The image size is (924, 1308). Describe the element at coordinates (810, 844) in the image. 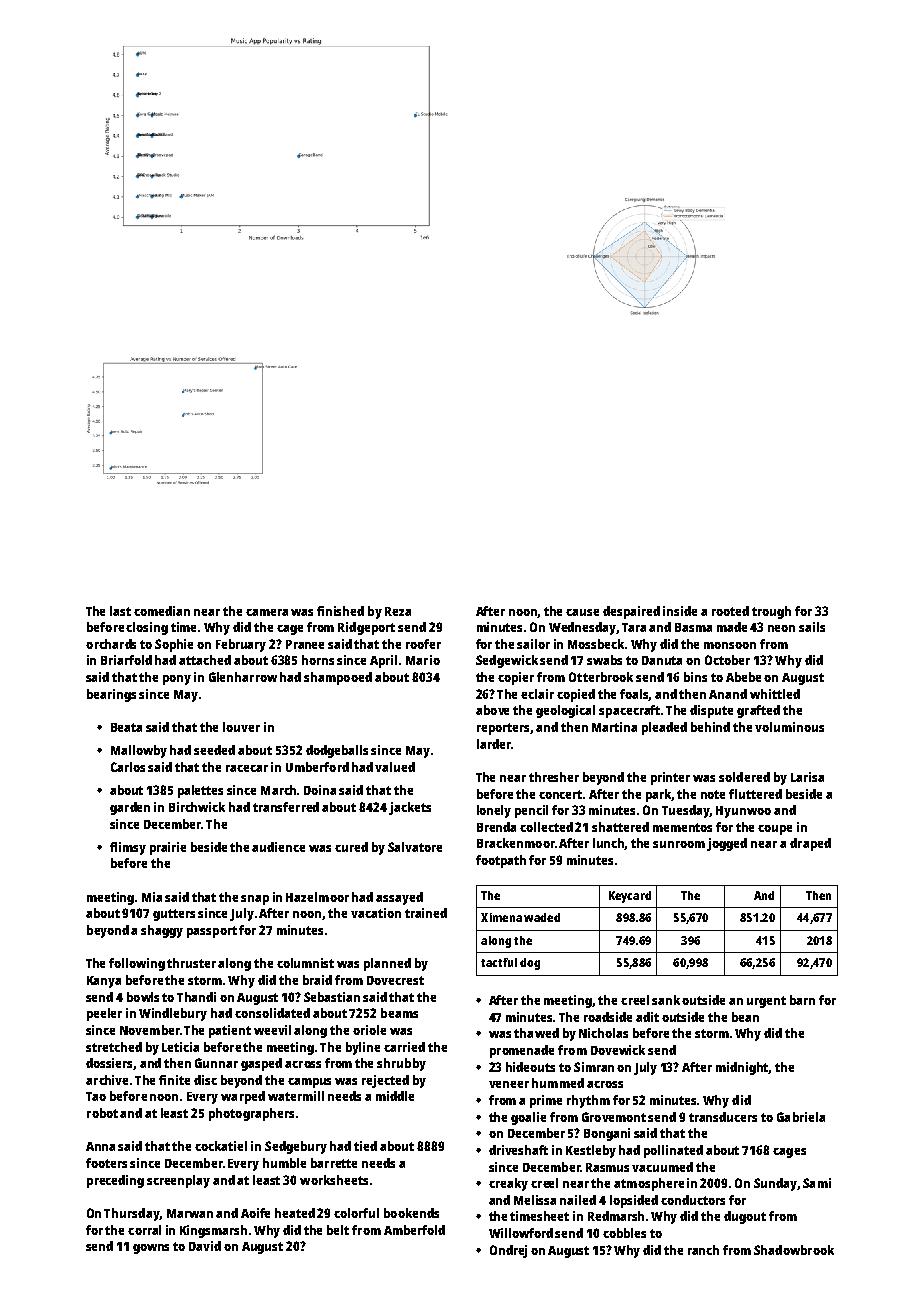

I see `draped` at that location.
